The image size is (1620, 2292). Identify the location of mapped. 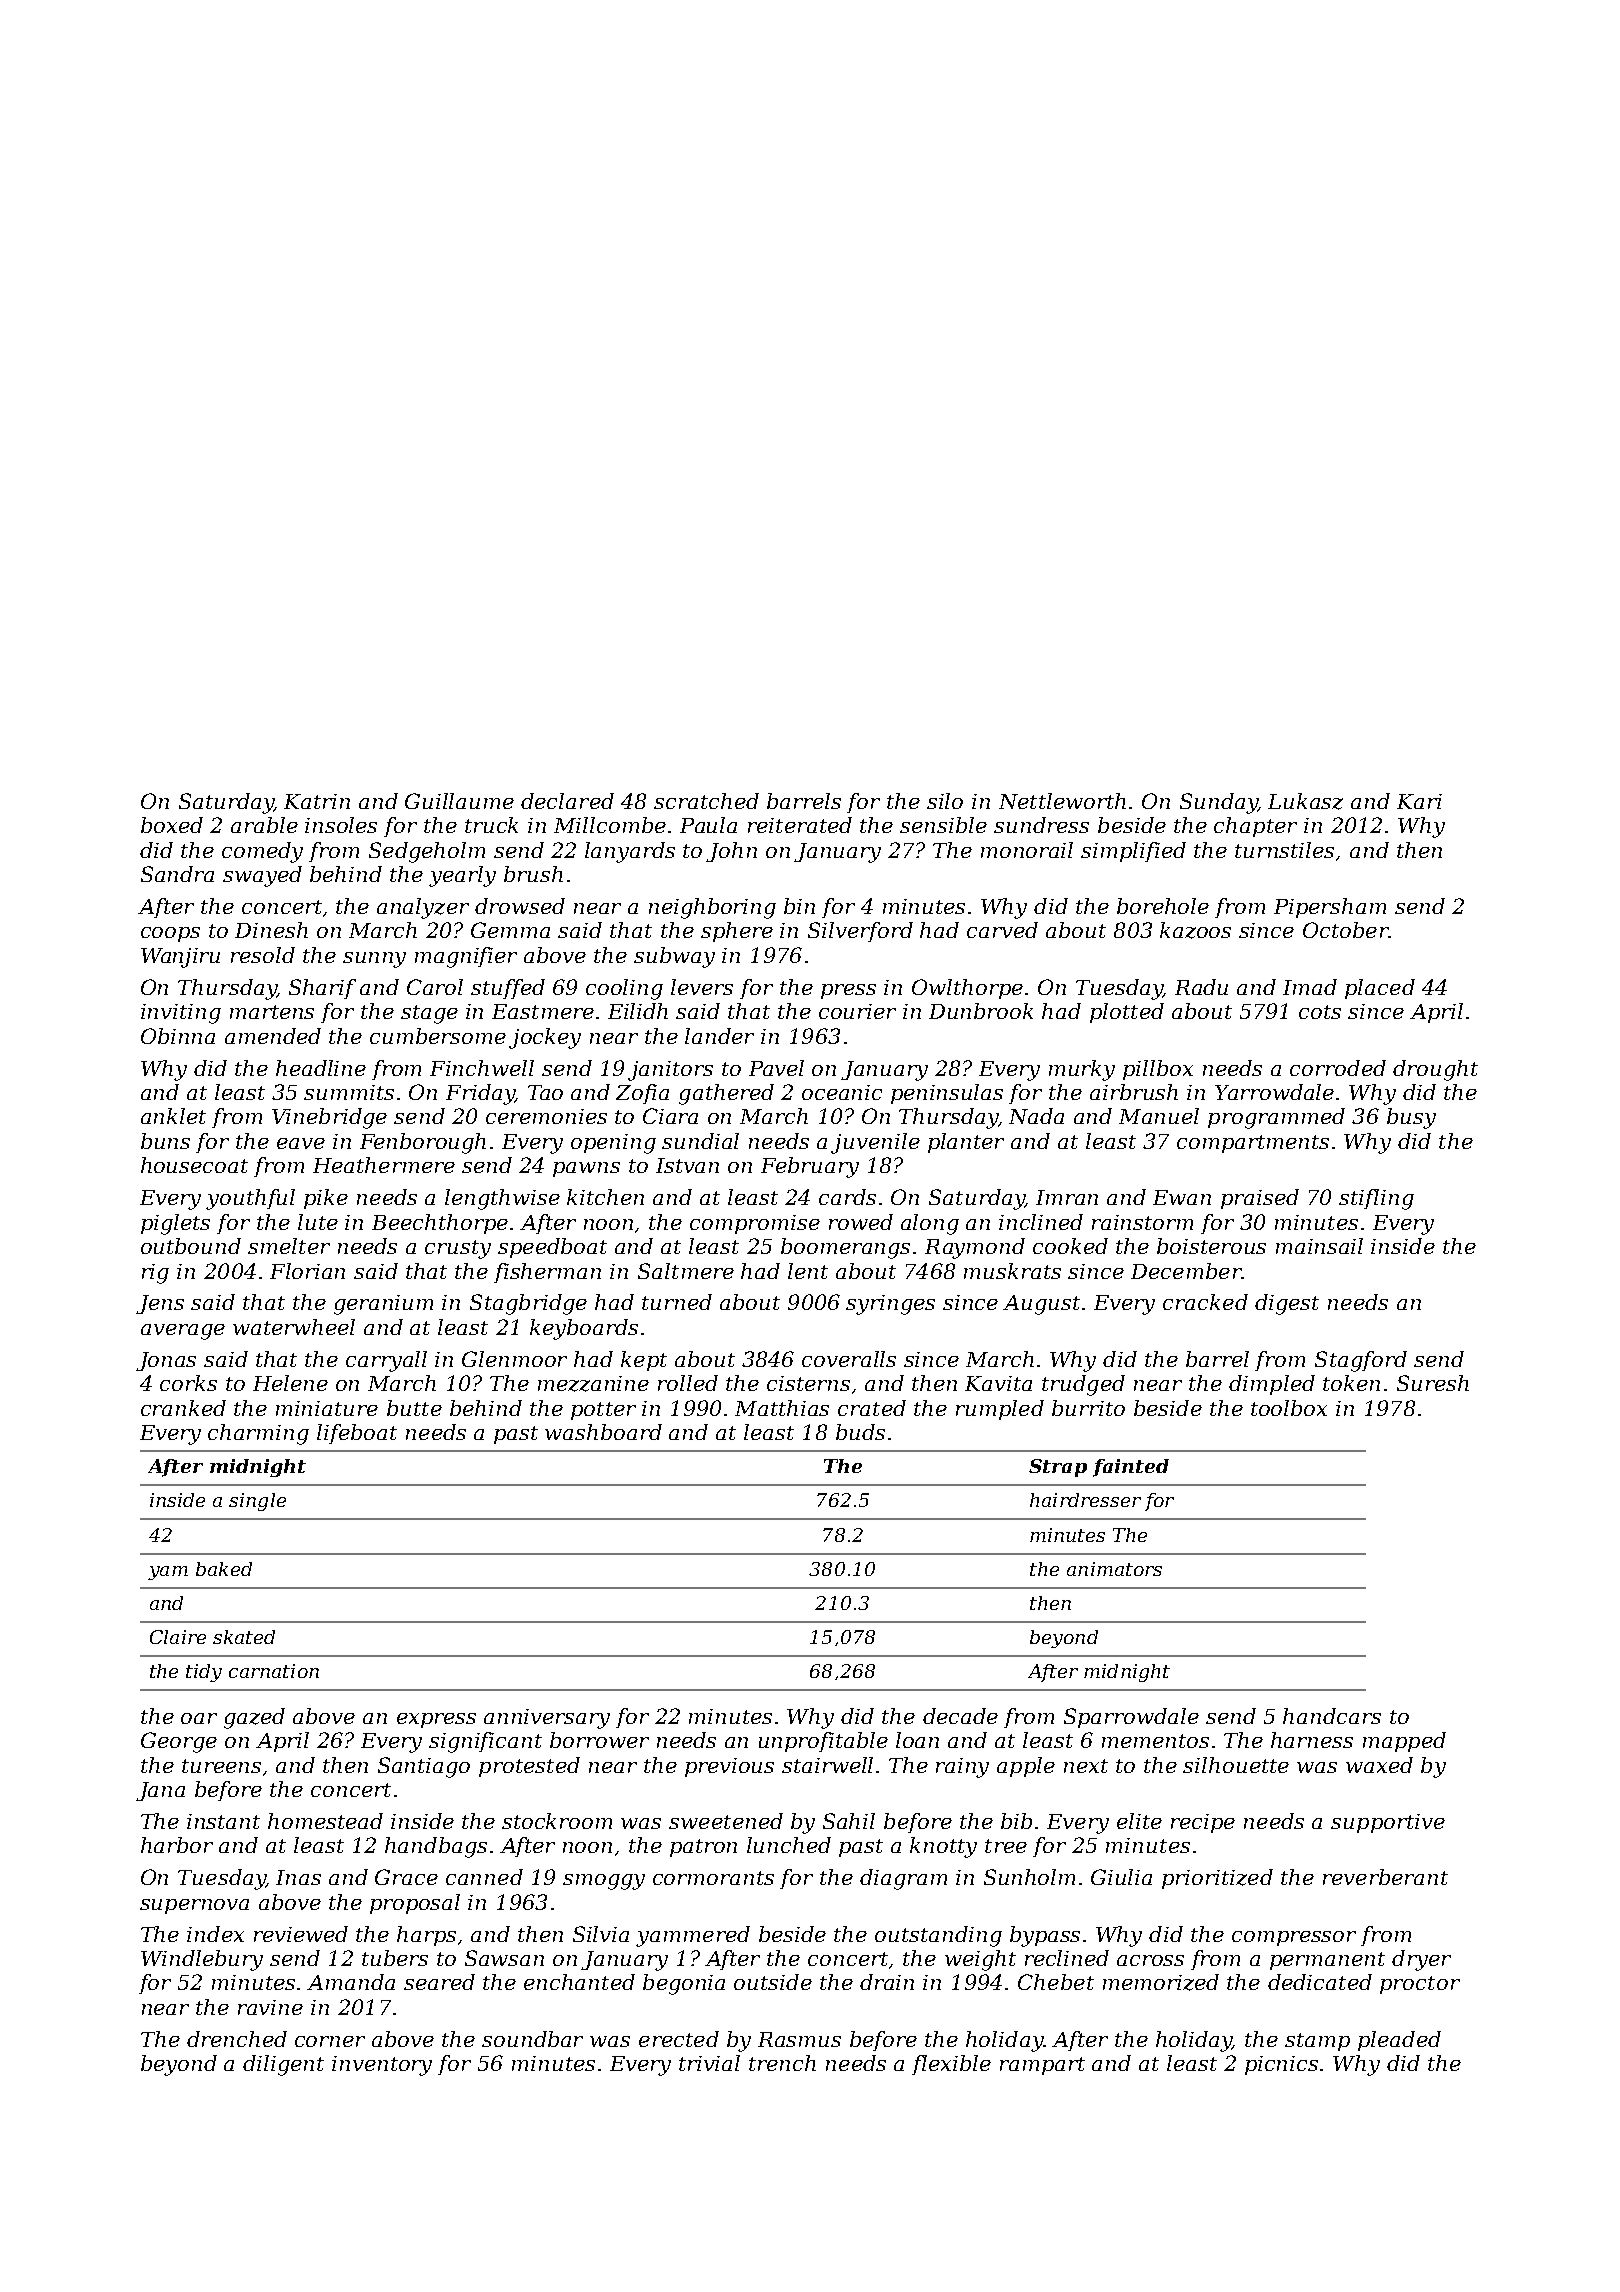
(1404, 1742).
